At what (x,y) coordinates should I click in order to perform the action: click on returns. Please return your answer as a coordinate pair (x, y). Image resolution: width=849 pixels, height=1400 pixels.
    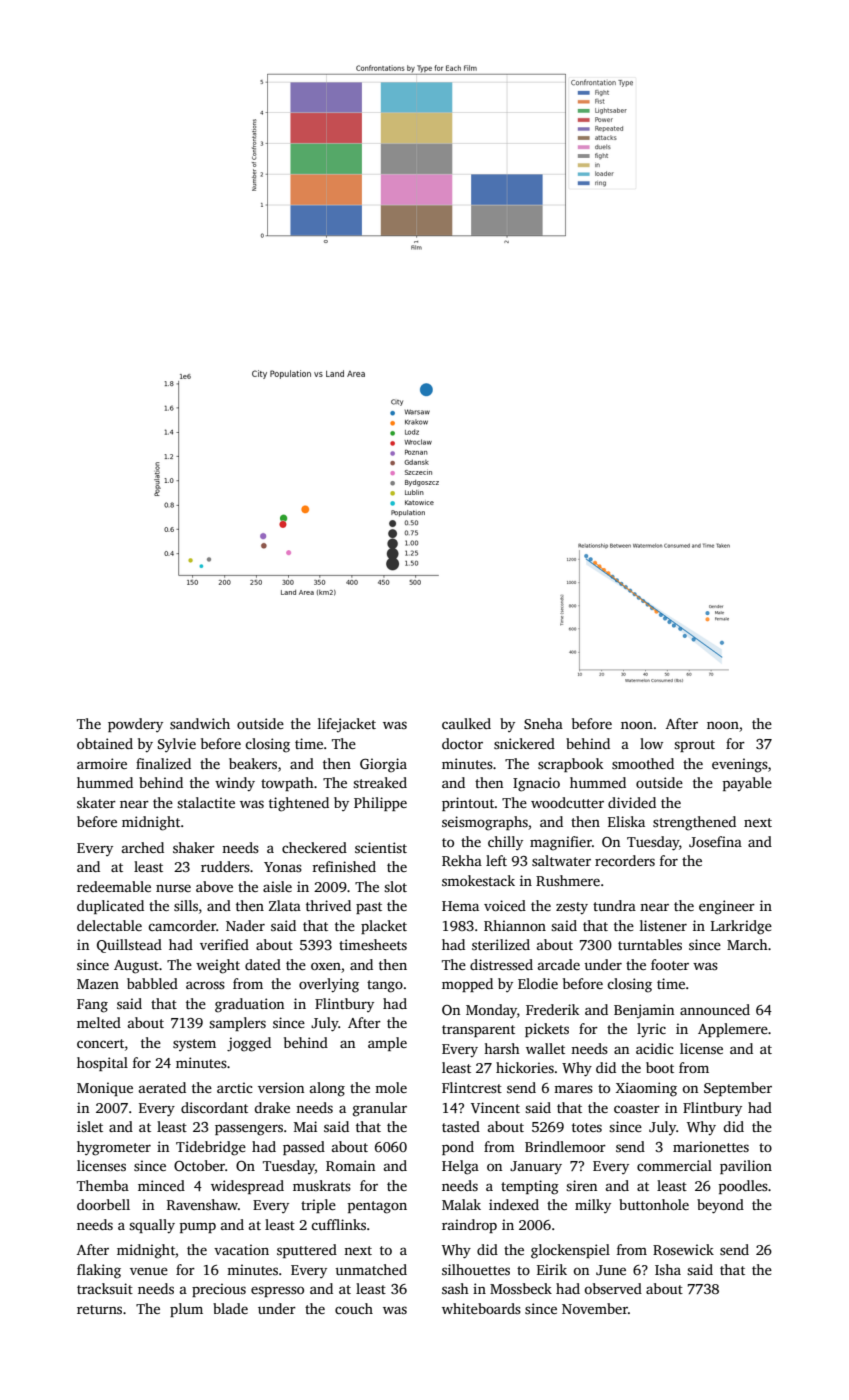
    Looking at the image, I should click on (99, 1309).
